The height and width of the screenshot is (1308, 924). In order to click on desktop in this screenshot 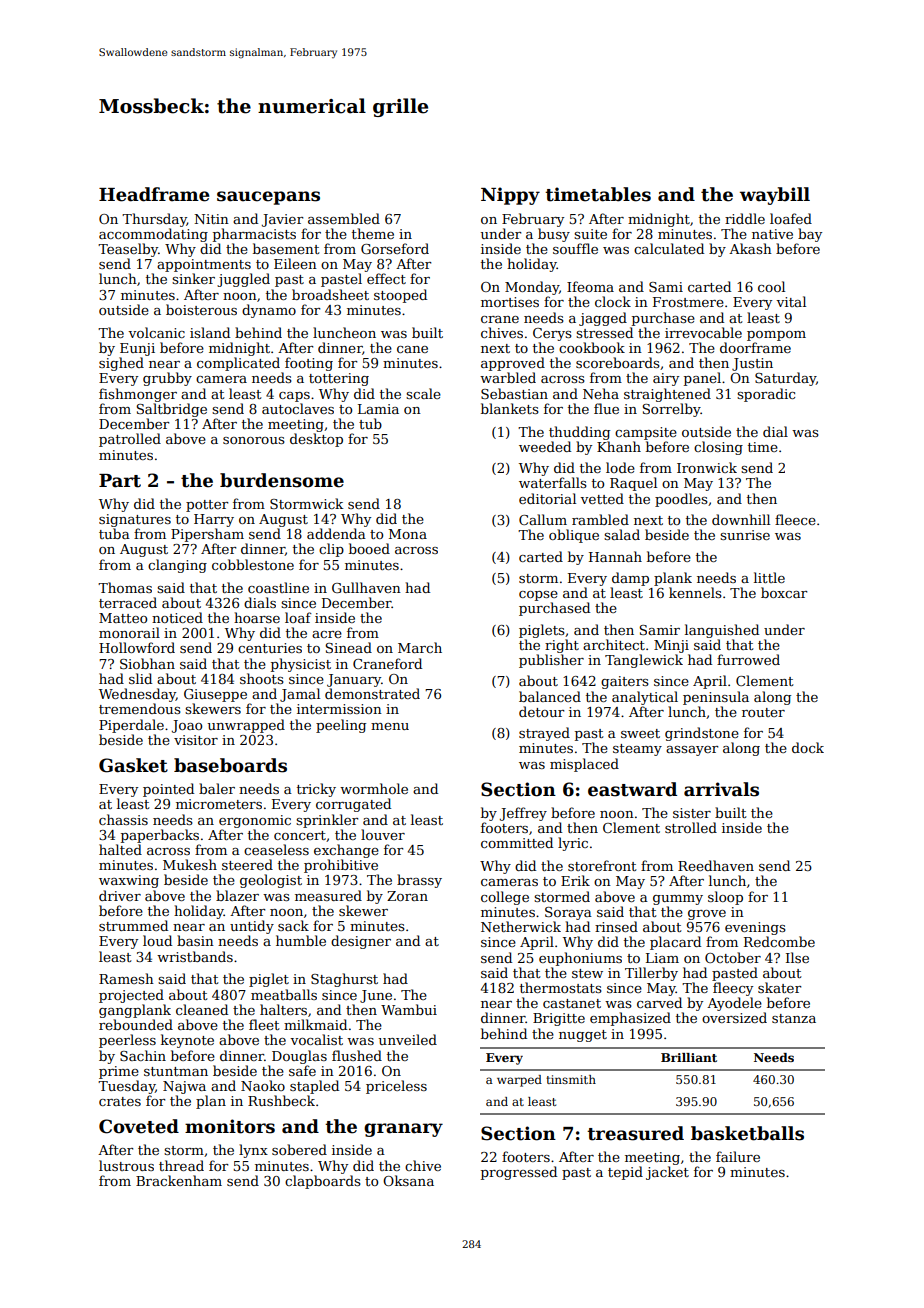, I will do `click(316, 440)`.
